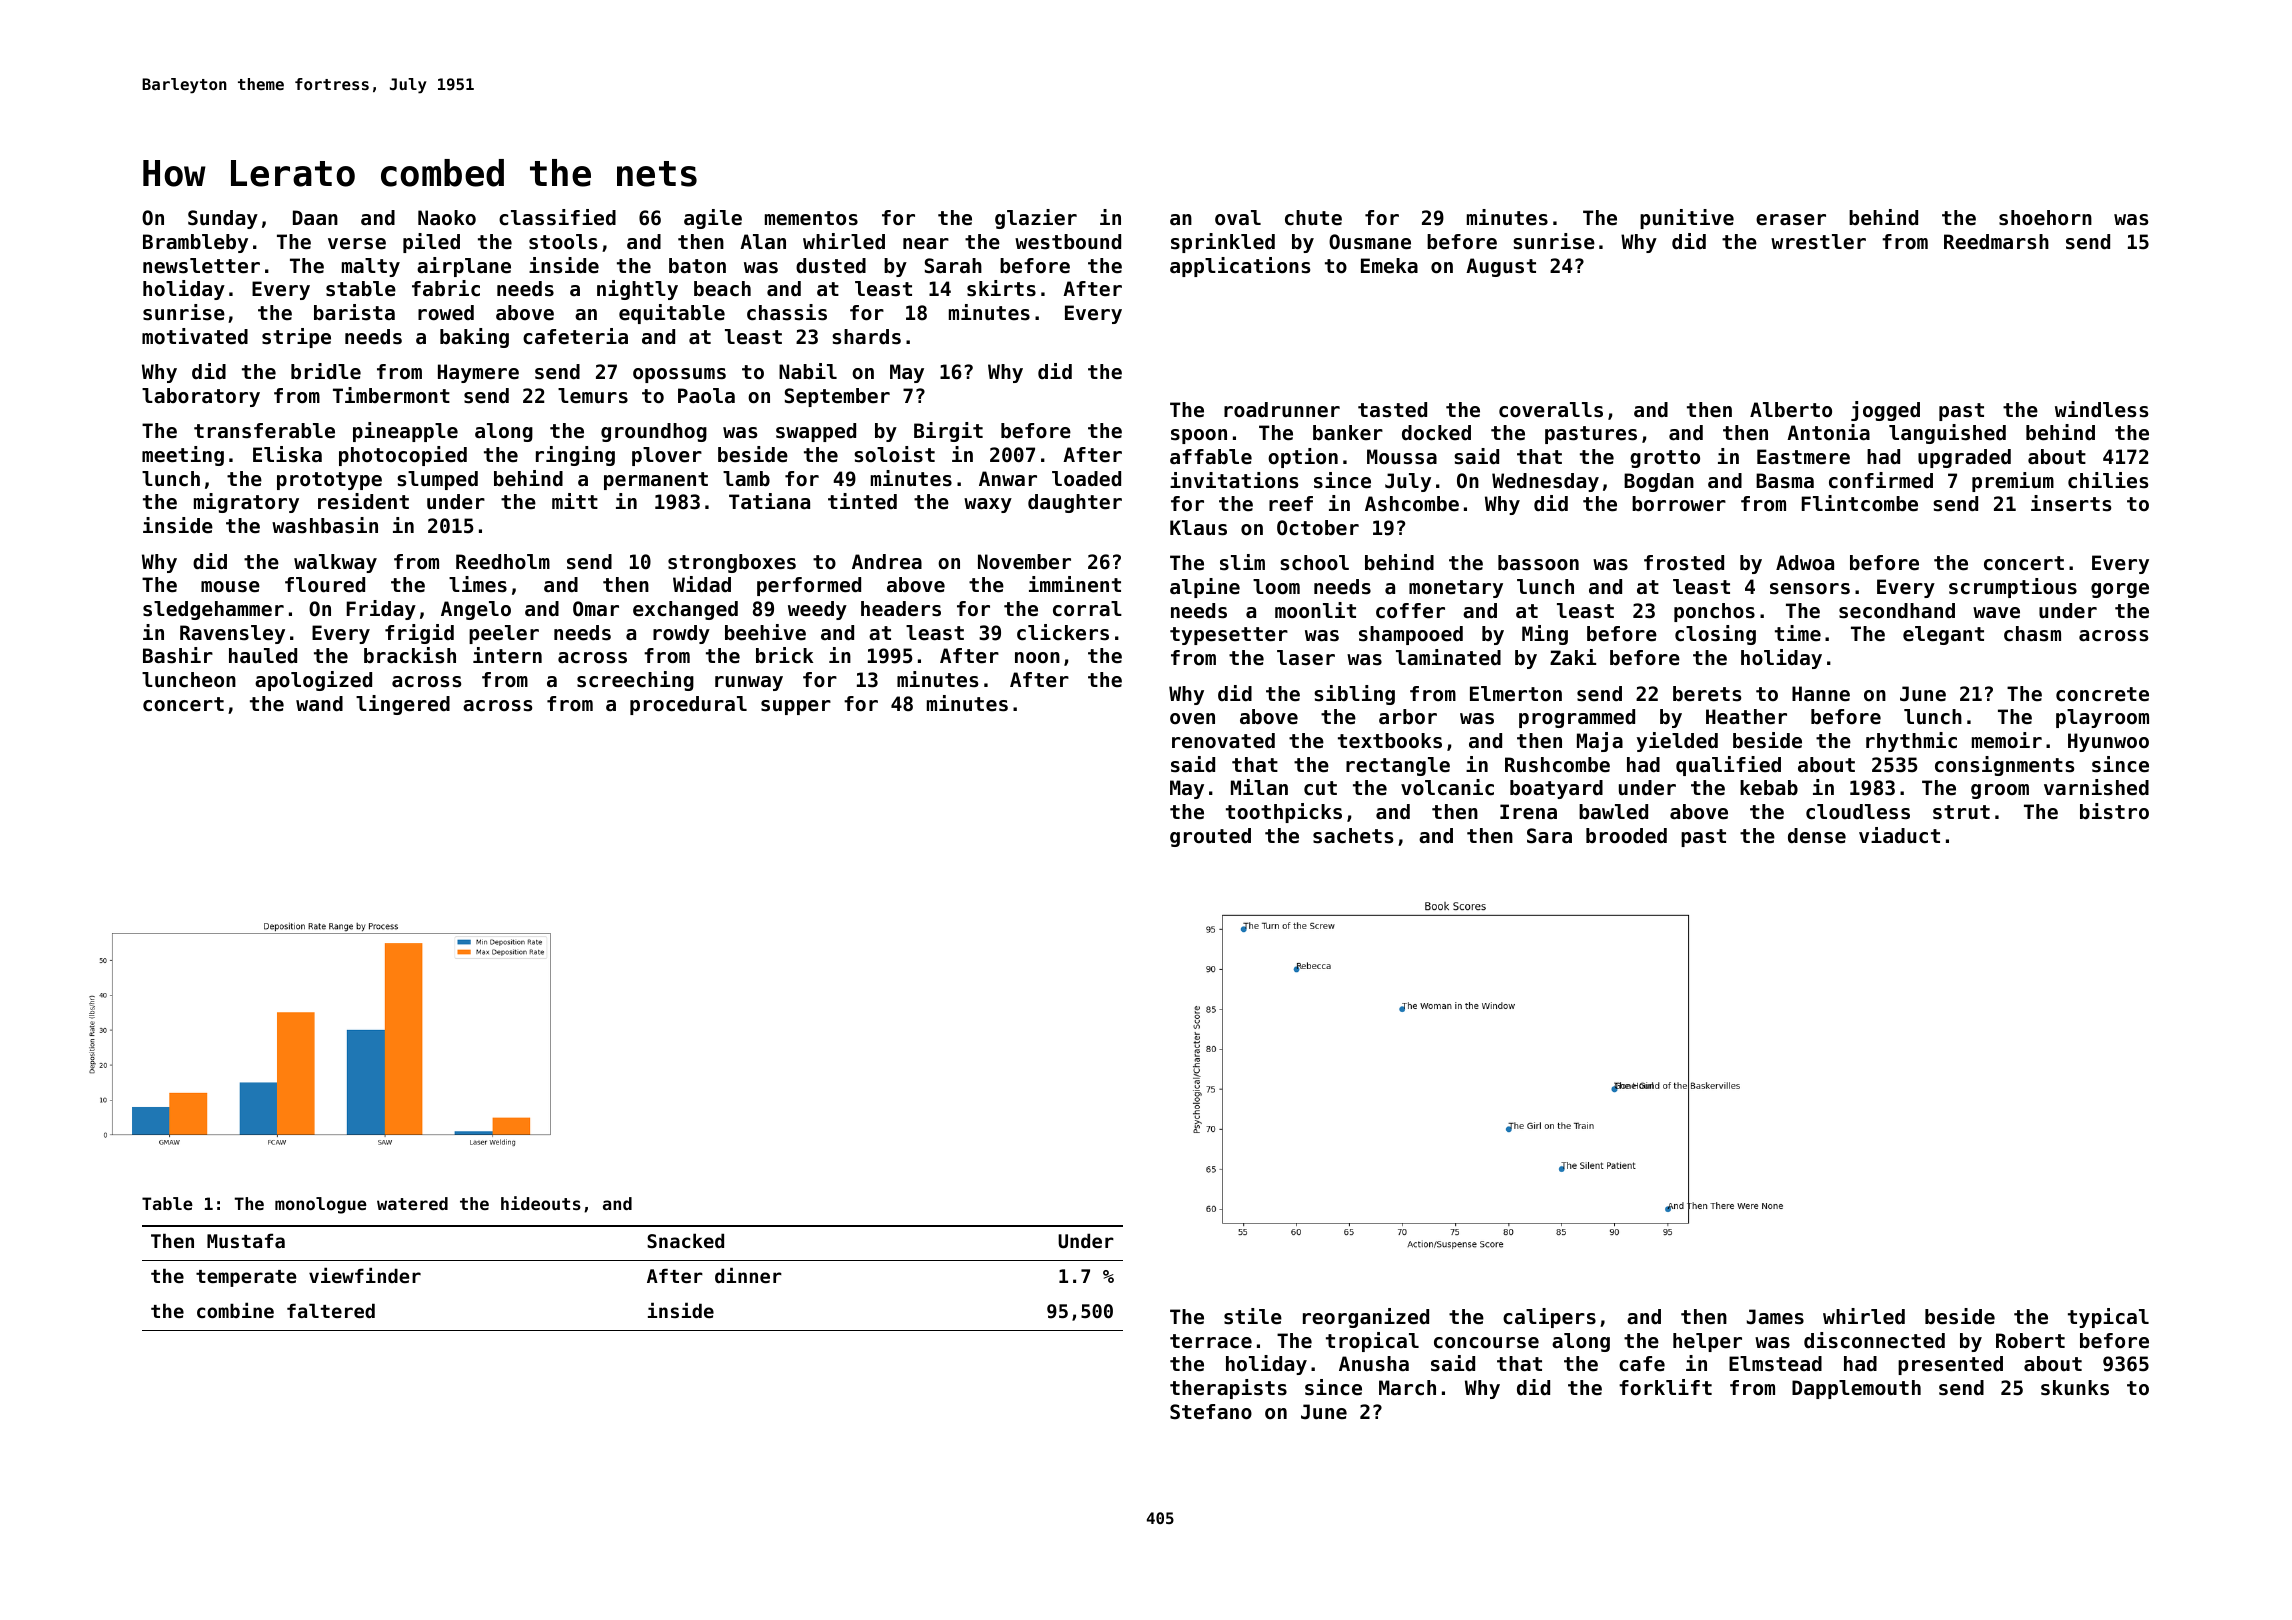 This screenshot has height=1620, width=2292. What do you see at coordinates (2045, 218) in the screenshot?
I see `shoehorn` at bounding box center [2045, 218].
